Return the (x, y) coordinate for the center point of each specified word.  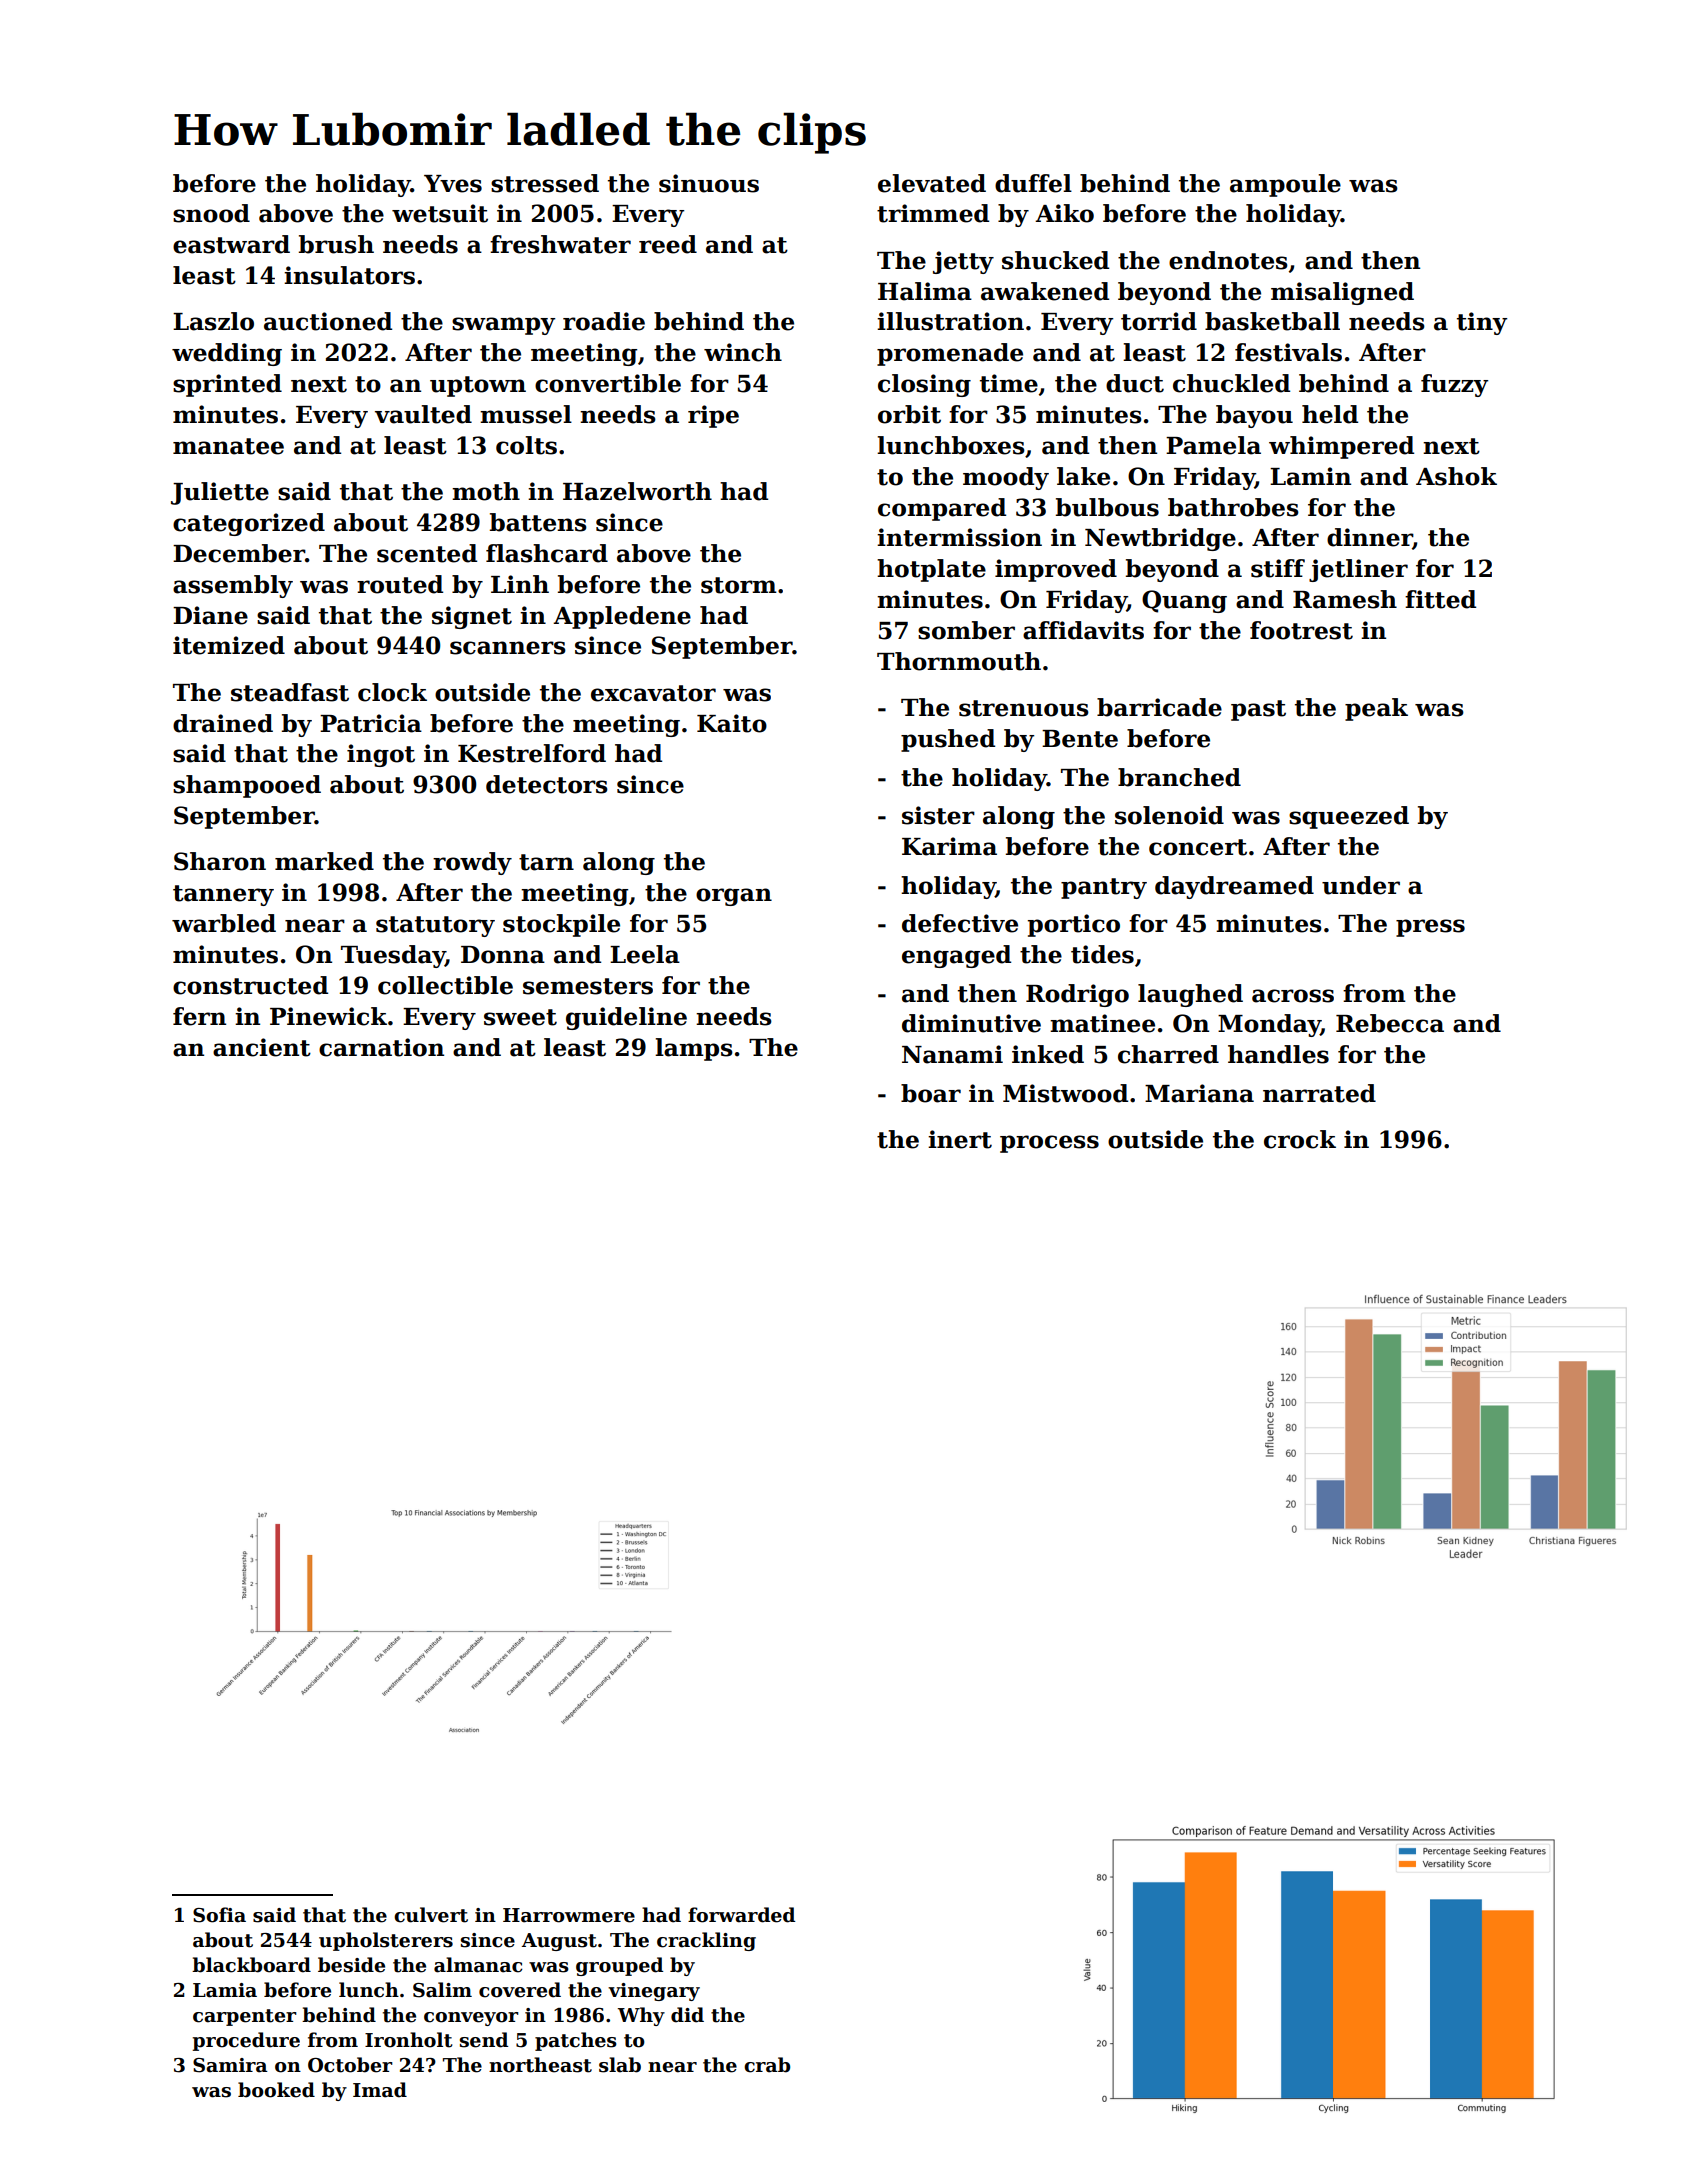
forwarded (741, 1915)
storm (739, 585)
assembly (233, 586)
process (1049, 1144)
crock (1300, 1139)
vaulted (423, 414)
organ (734, 897)
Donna (503, 955)
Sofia (219, 1915)
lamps (694, 1049)
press (1430, 928)
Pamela (1213, 445)
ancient (262, 1047)
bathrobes (1233, 507)
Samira (230, 2065)
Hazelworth (637, 491)
